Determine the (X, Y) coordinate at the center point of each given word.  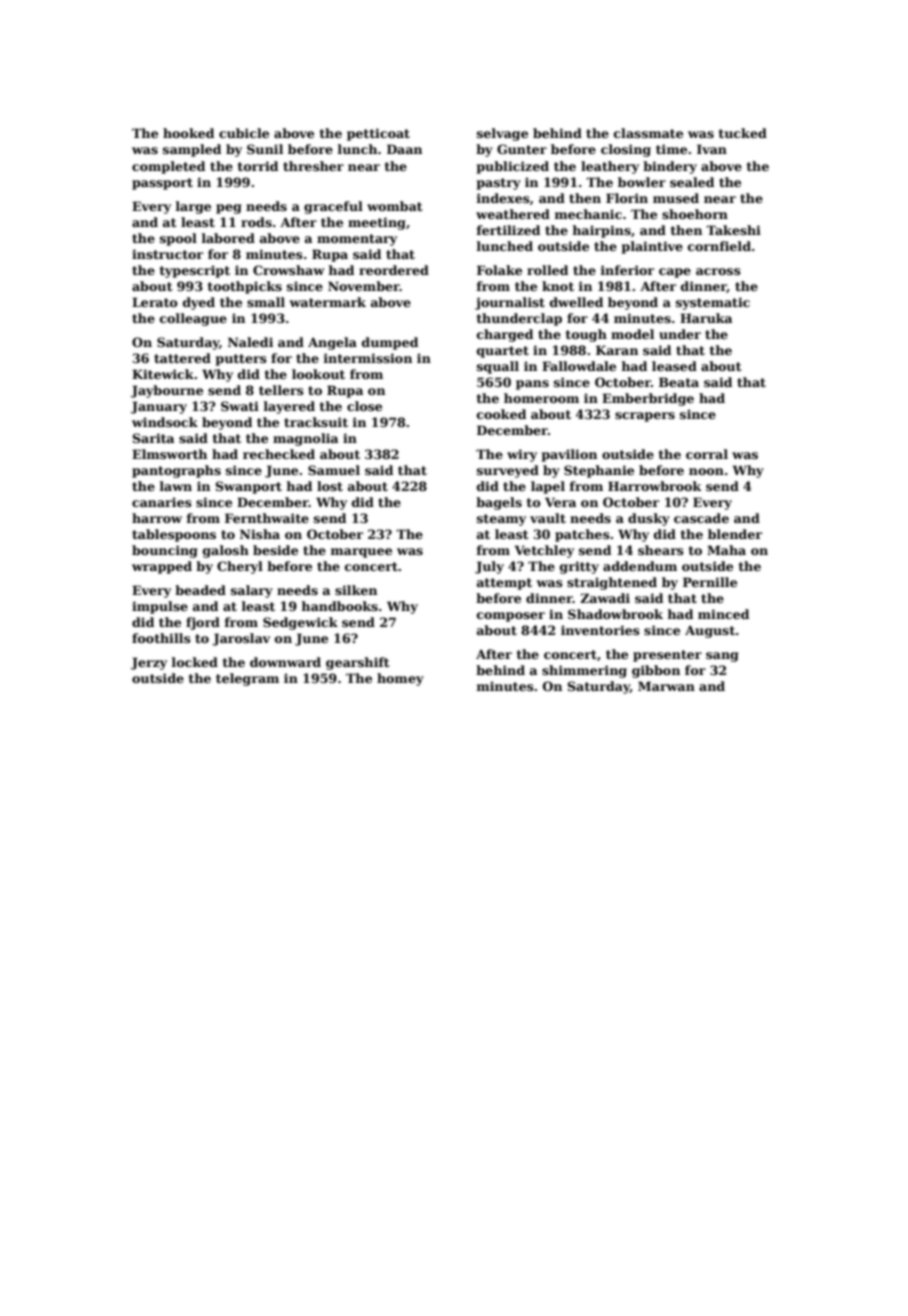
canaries (162, 502)
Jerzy (149, 663)
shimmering (584, 671)
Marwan (666, 686)
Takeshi (733, 230)
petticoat (378, 134)
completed (168, 167)
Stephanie (599, 471)
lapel (548, 487)
